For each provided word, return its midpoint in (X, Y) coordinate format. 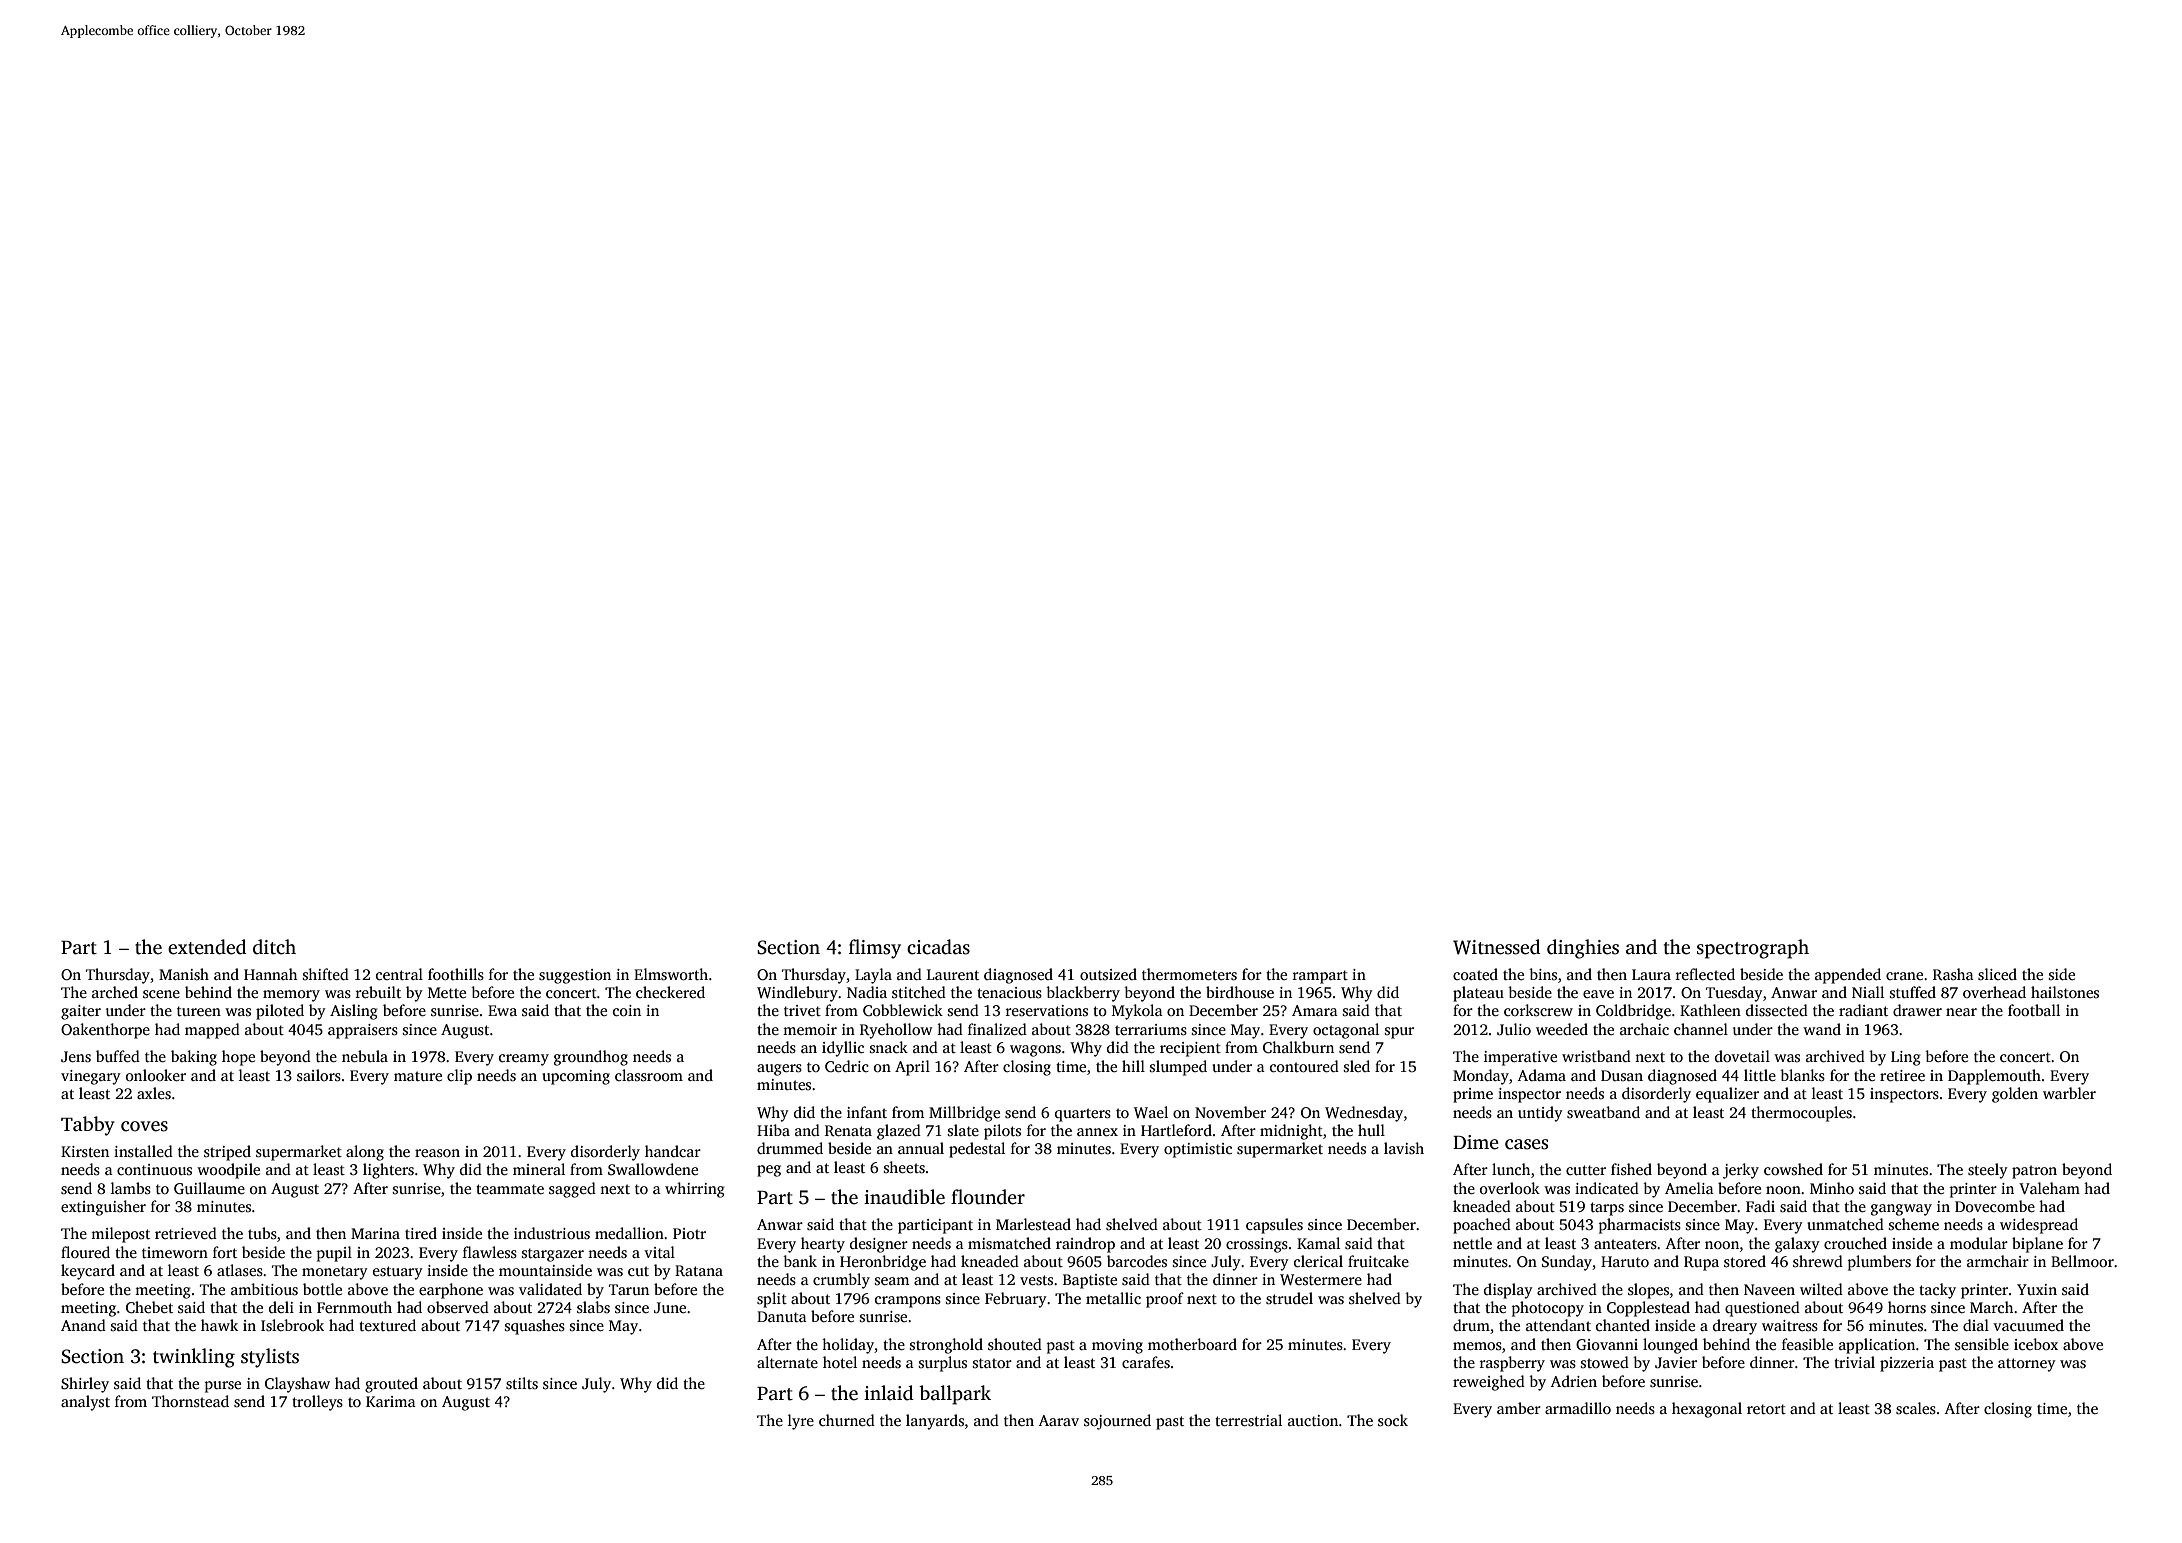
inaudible (904, 1197)
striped (227, 1153)
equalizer (1727, 1095)
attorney (2027, 1365)
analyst (85, 1403)
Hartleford (1176, 1130)
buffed (118, 1056)
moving (1117, 1346)
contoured (1304, 1066)
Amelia (1689, 1188)
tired (421, 1233)
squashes (535, 1327)
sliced (1997, 974)
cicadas (938, 947)
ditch (274, 947)
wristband (1596, 1056)
